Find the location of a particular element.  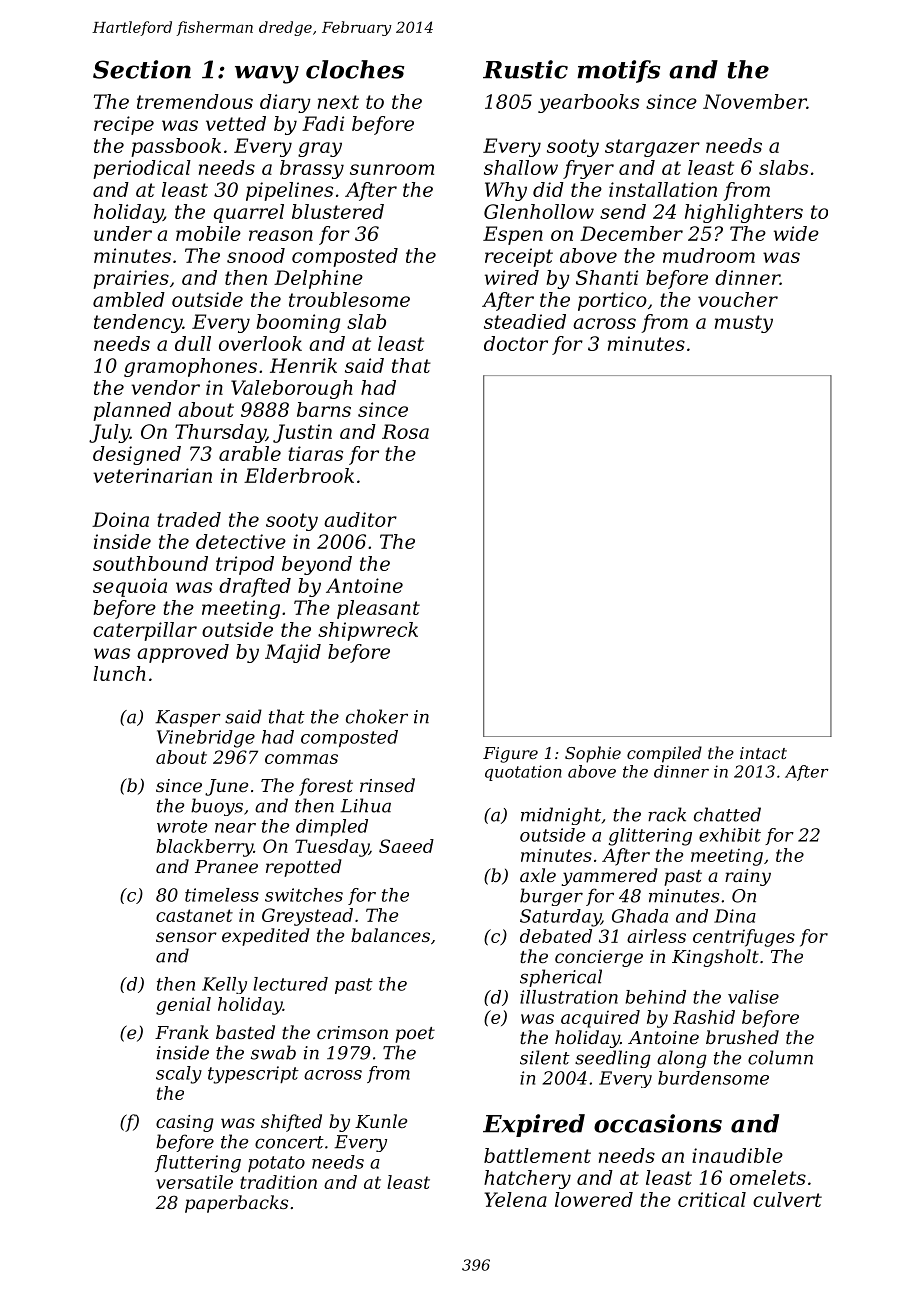

lunch is located at coordinates (119, 673).
